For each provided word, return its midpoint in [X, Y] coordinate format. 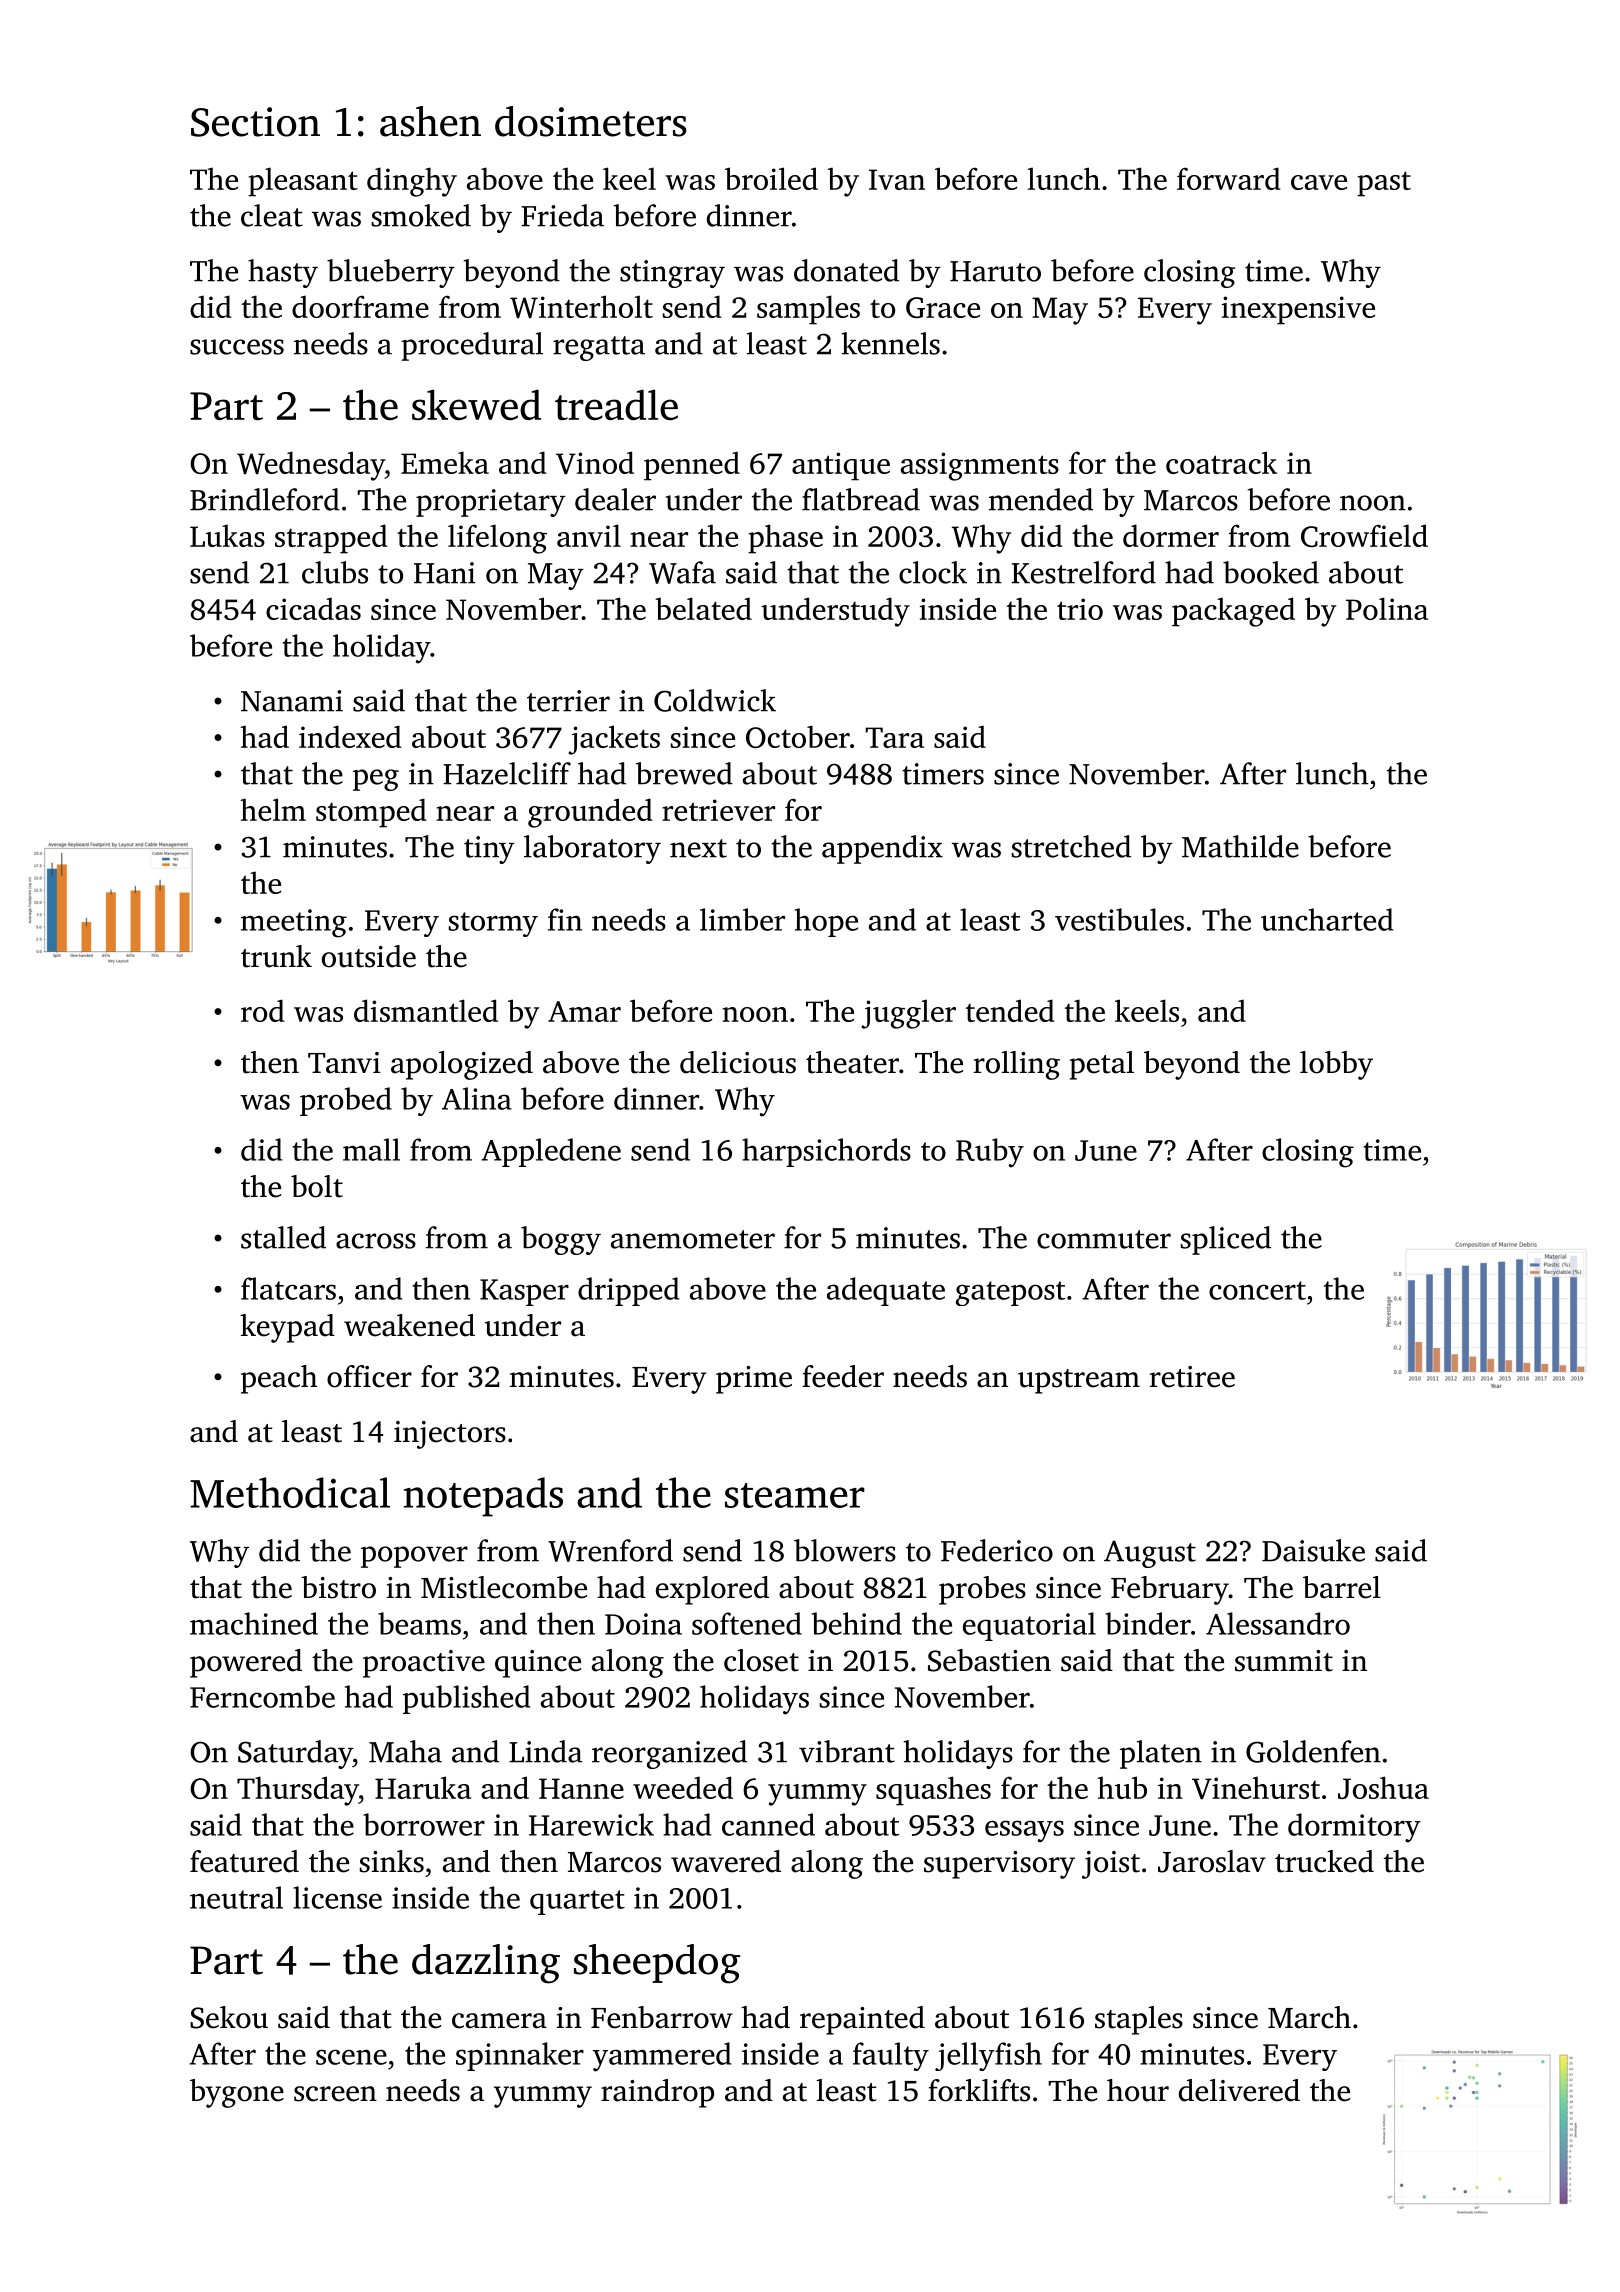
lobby [1336, 1065]
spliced [1226, 1240]
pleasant [303, 182]
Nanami [292, 701]
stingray [672, 274]
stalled [283, 1237]
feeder [843, 1376]
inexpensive [1298, 310]
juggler [908, 1014]
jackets [614, 740]
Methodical [290, 1492]
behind [857, 1623]
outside [369, 956]
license [337, 1897]
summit [1284, 1661]
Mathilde [1240, 846]
